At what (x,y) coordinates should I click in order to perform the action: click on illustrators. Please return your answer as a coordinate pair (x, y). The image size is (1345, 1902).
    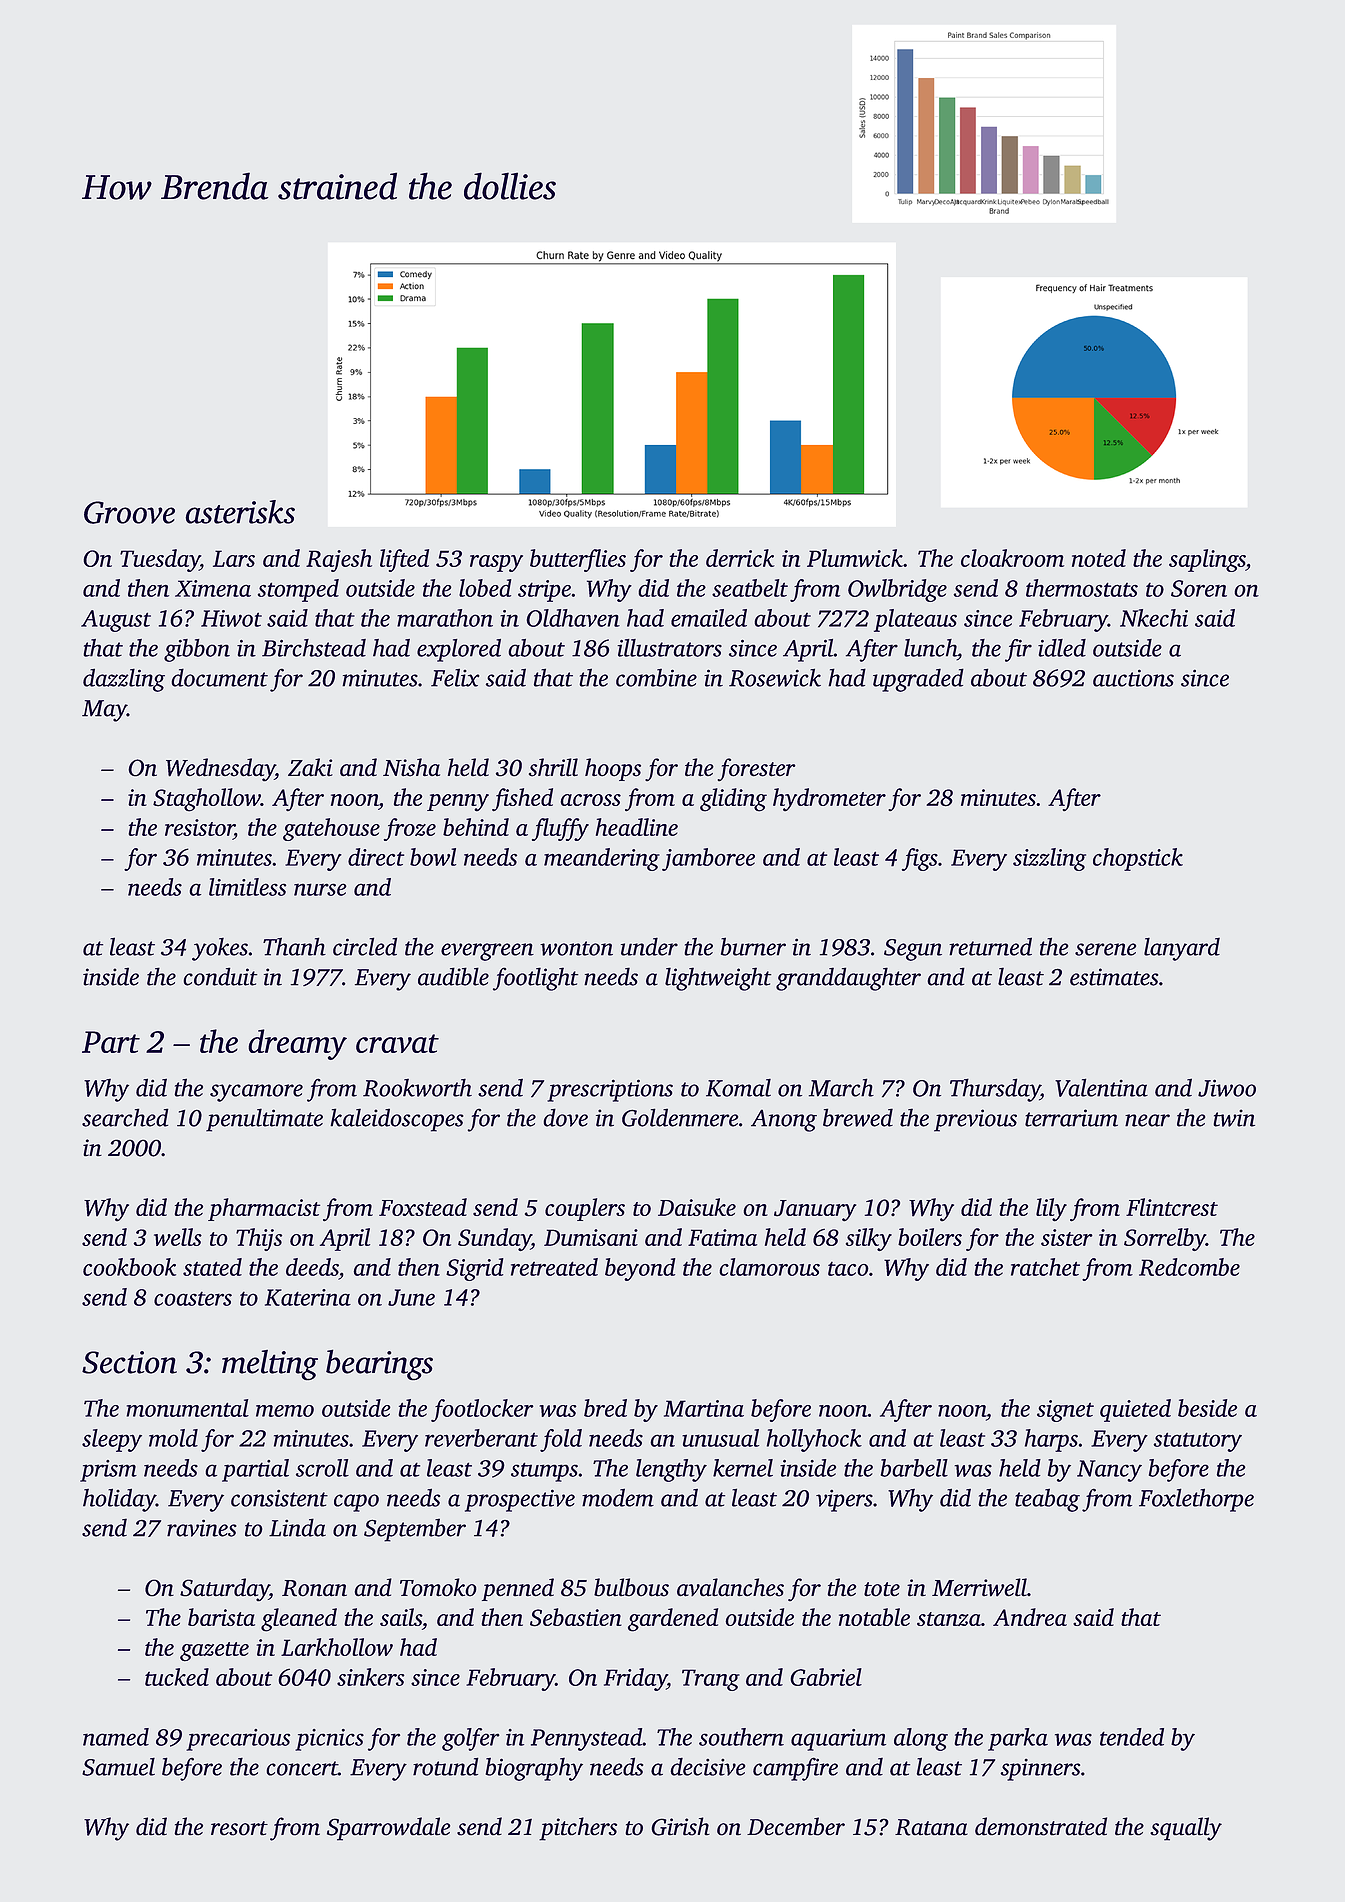
    Looking at the image, I should click on (669, 648).
